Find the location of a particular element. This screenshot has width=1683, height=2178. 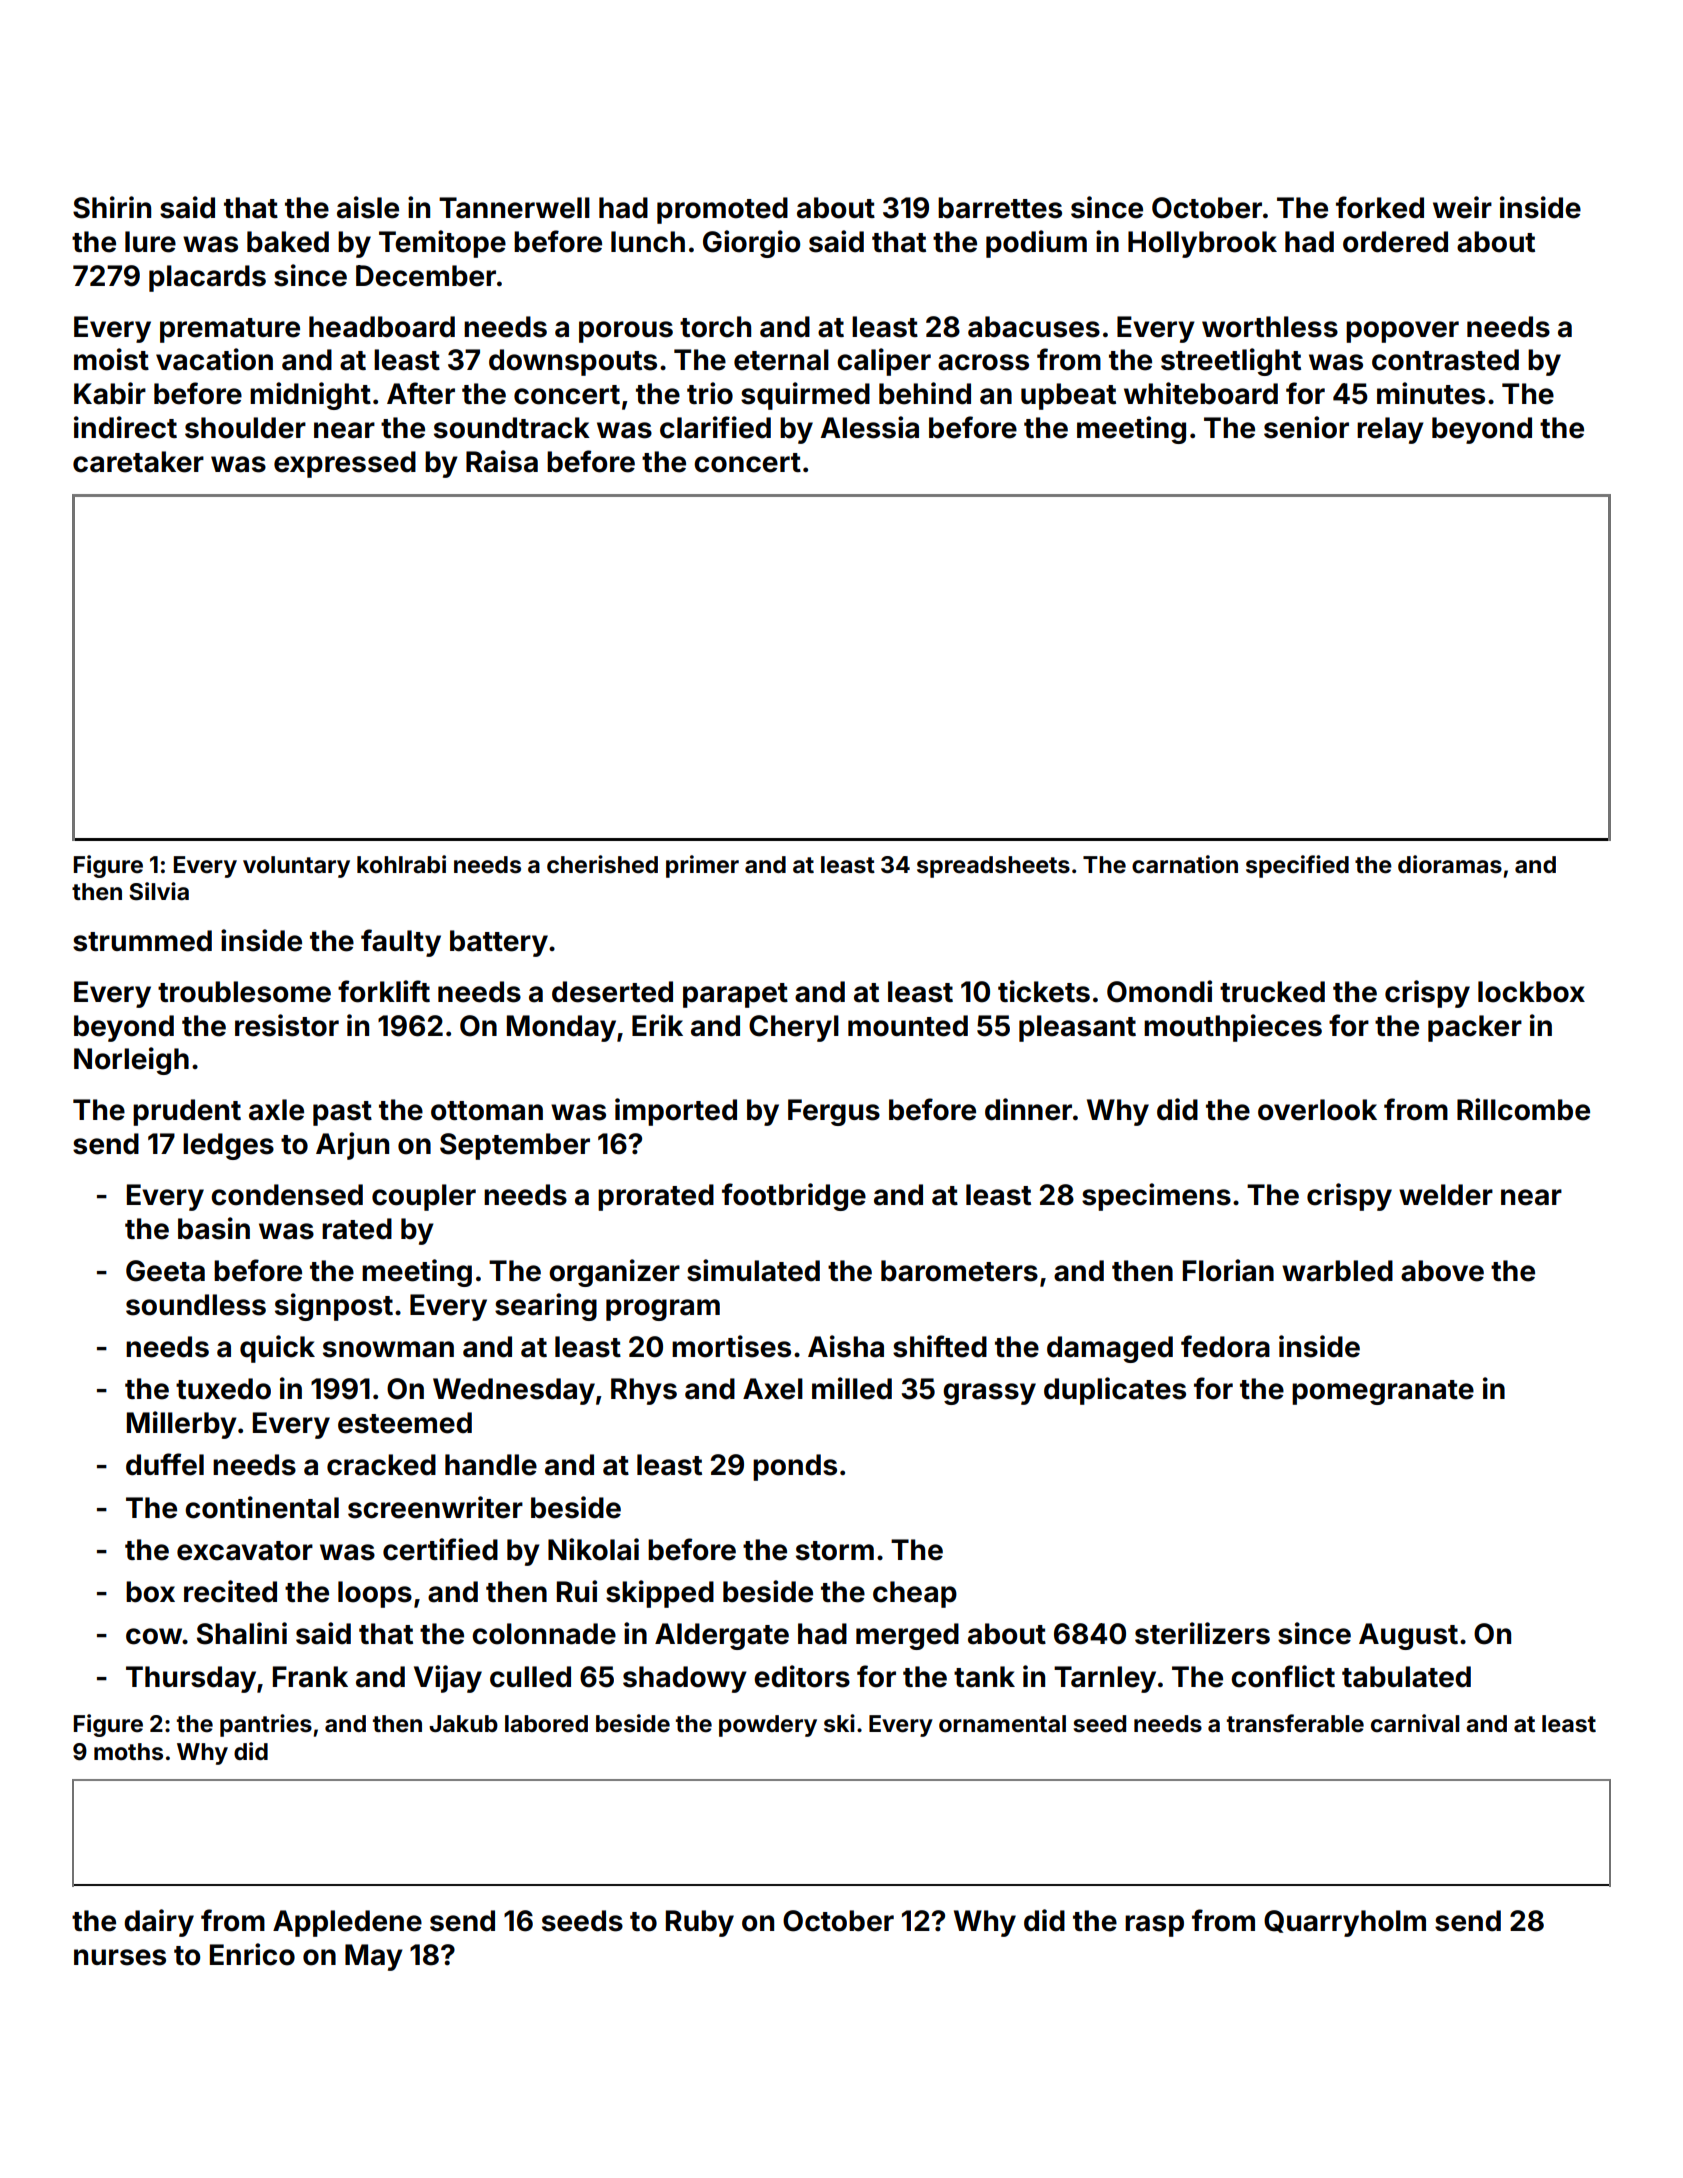

loops is located at coordinates (375, 1594).
